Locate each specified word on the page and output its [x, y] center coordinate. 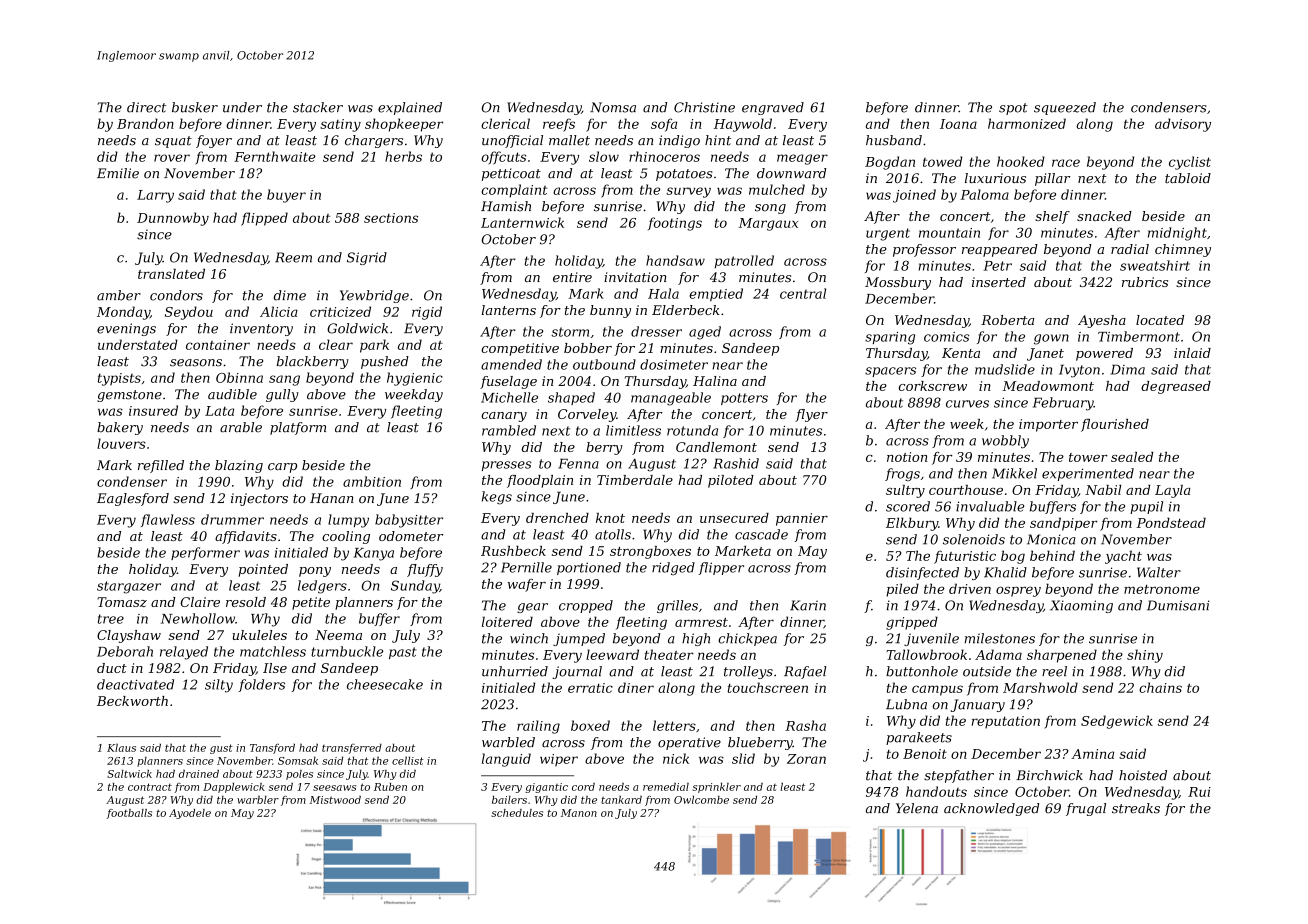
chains [1160, 687]
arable [241, 427]
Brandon [145, 123]
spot [1013, 109]
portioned [589, 568]
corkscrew [933, 386]
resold [246, 602]
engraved [773, 108]
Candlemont [716, 447]
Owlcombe [701, 800]
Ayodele [190, 814]
